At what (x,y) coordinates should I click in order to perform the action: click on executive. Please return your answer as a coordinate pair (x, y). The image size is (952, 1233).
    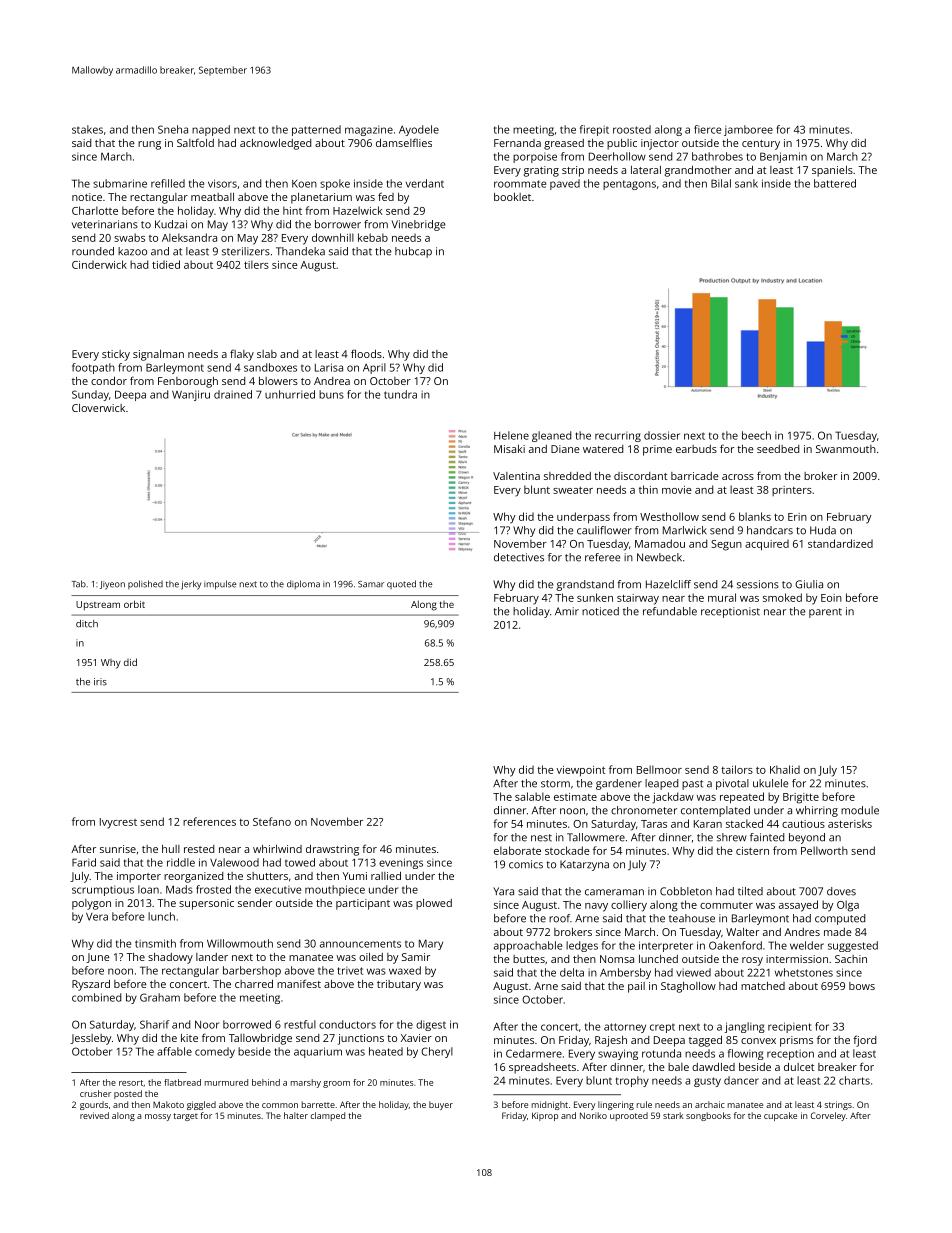
    Looking at the image, I should click on (278, 889).
